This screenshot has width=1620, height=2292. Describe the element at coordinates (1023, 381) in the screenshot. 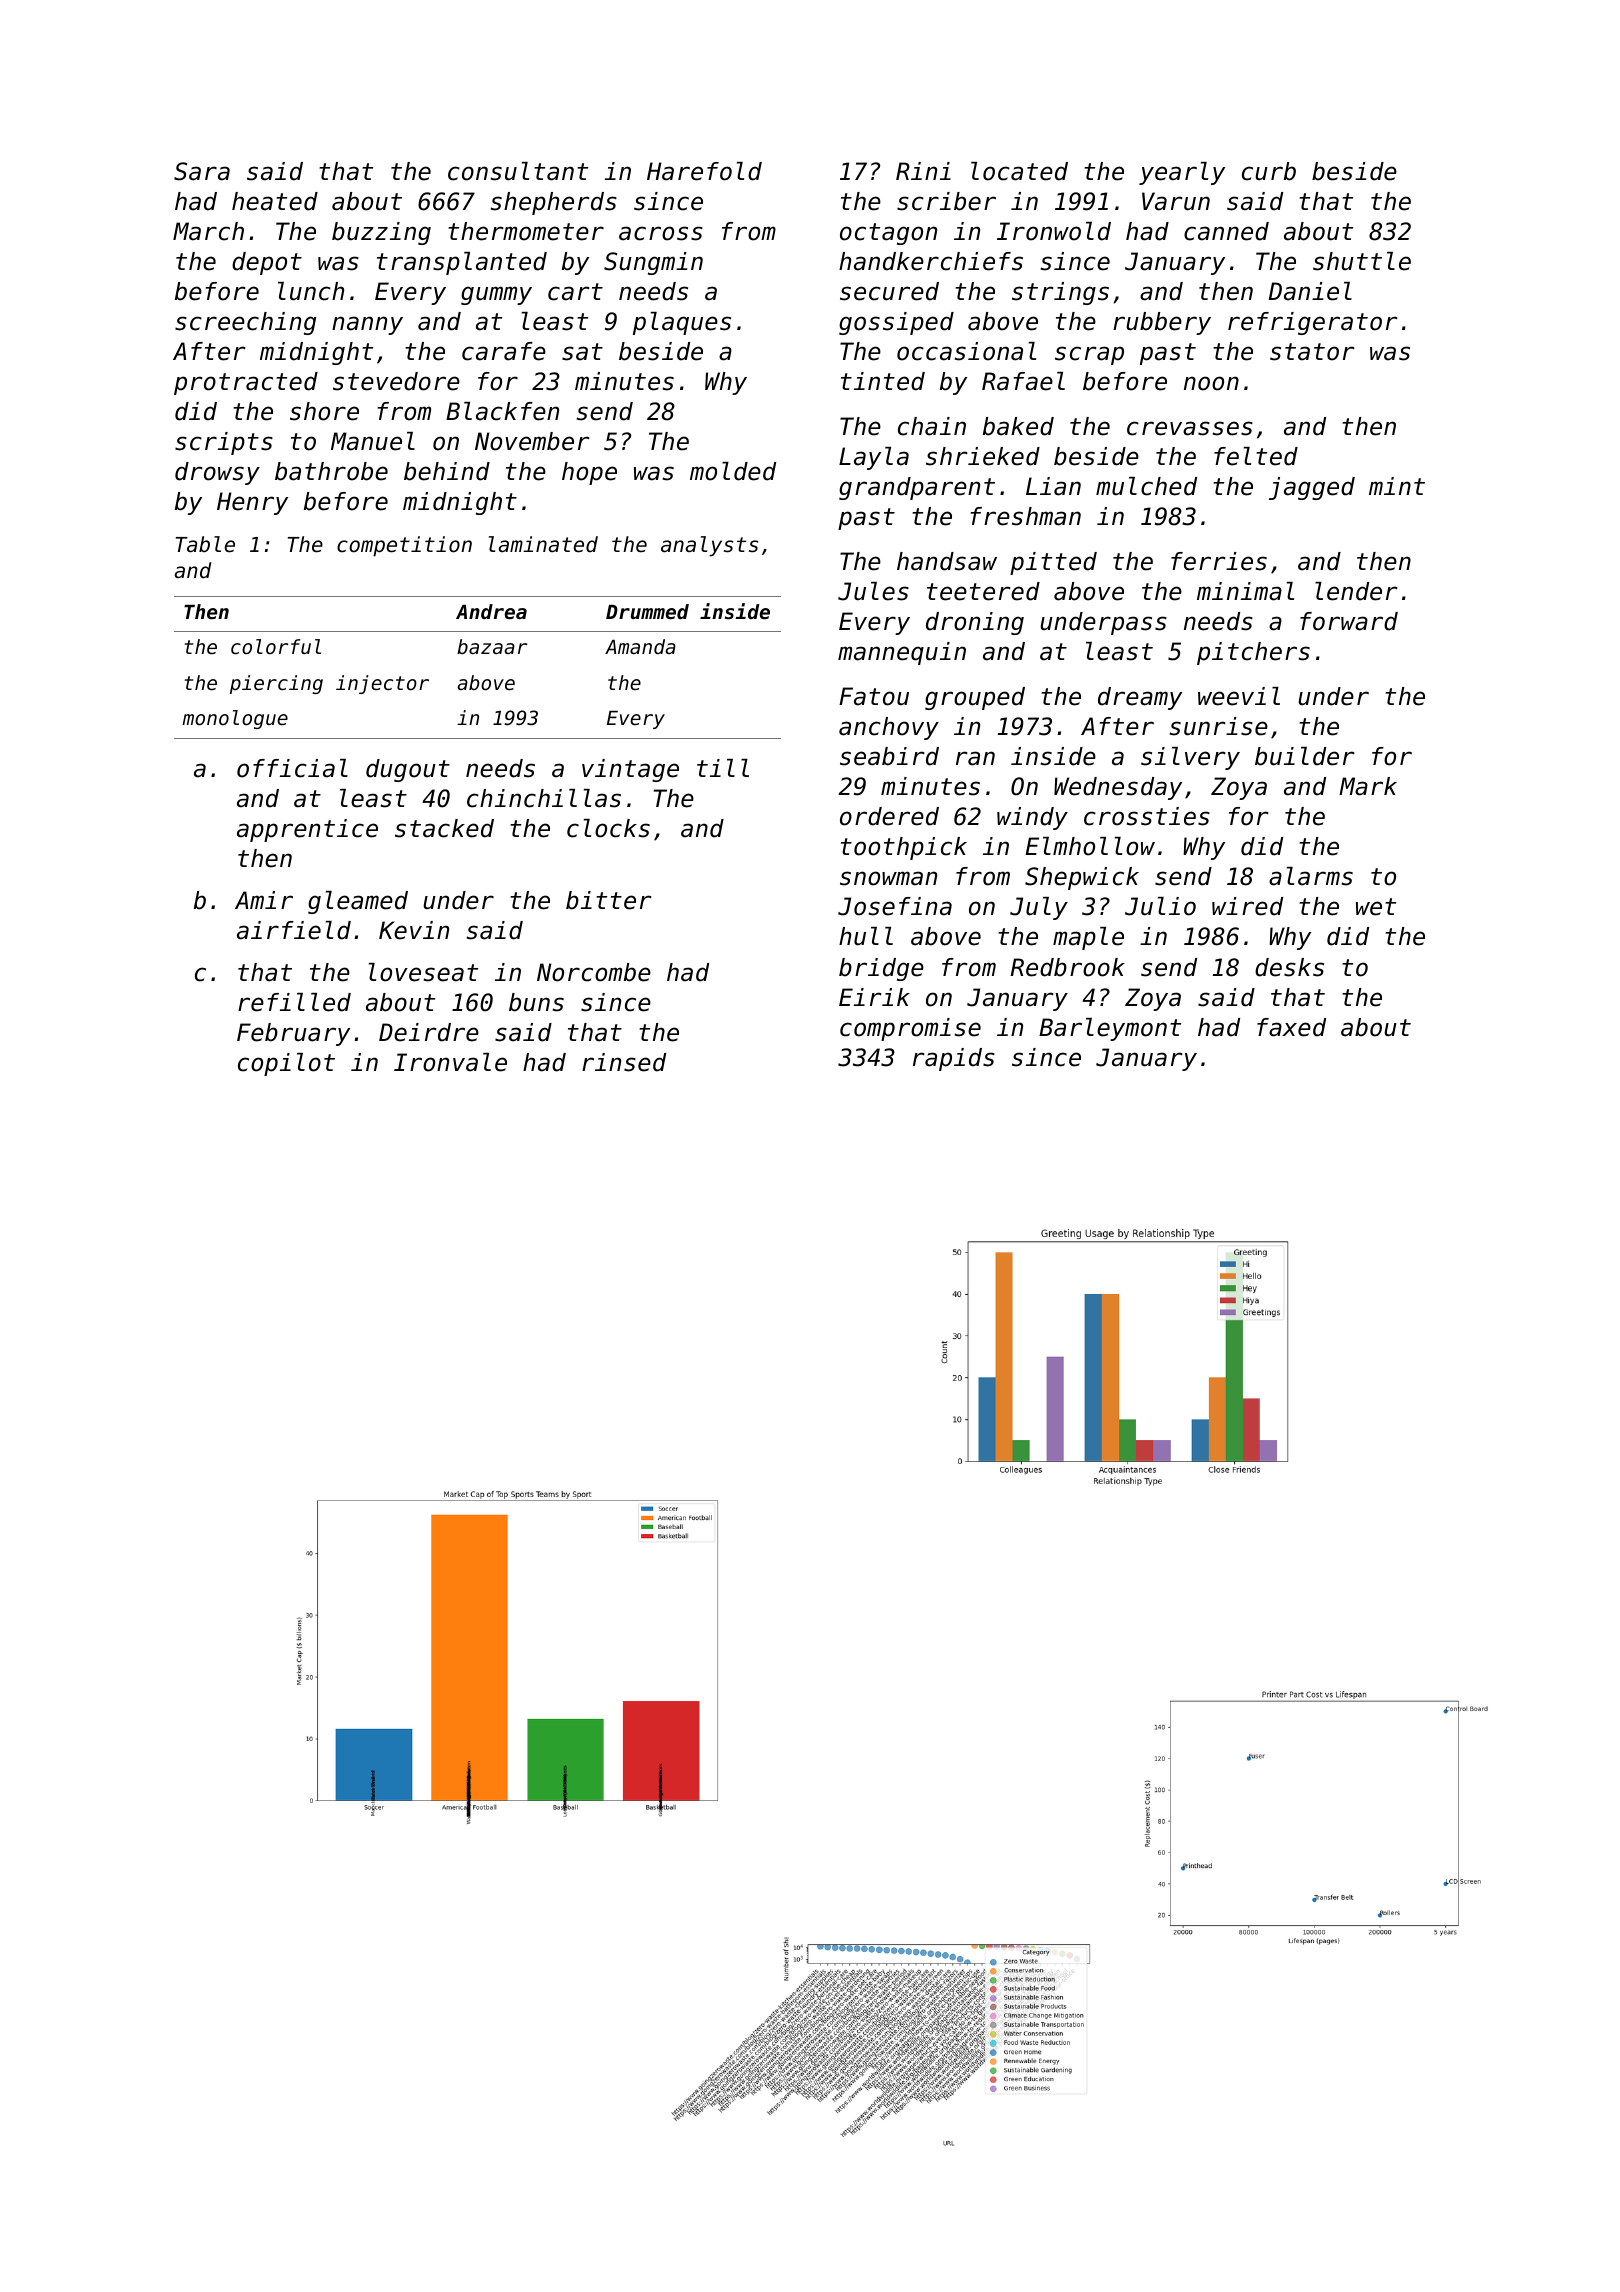

I see `Rafael` at that location.
